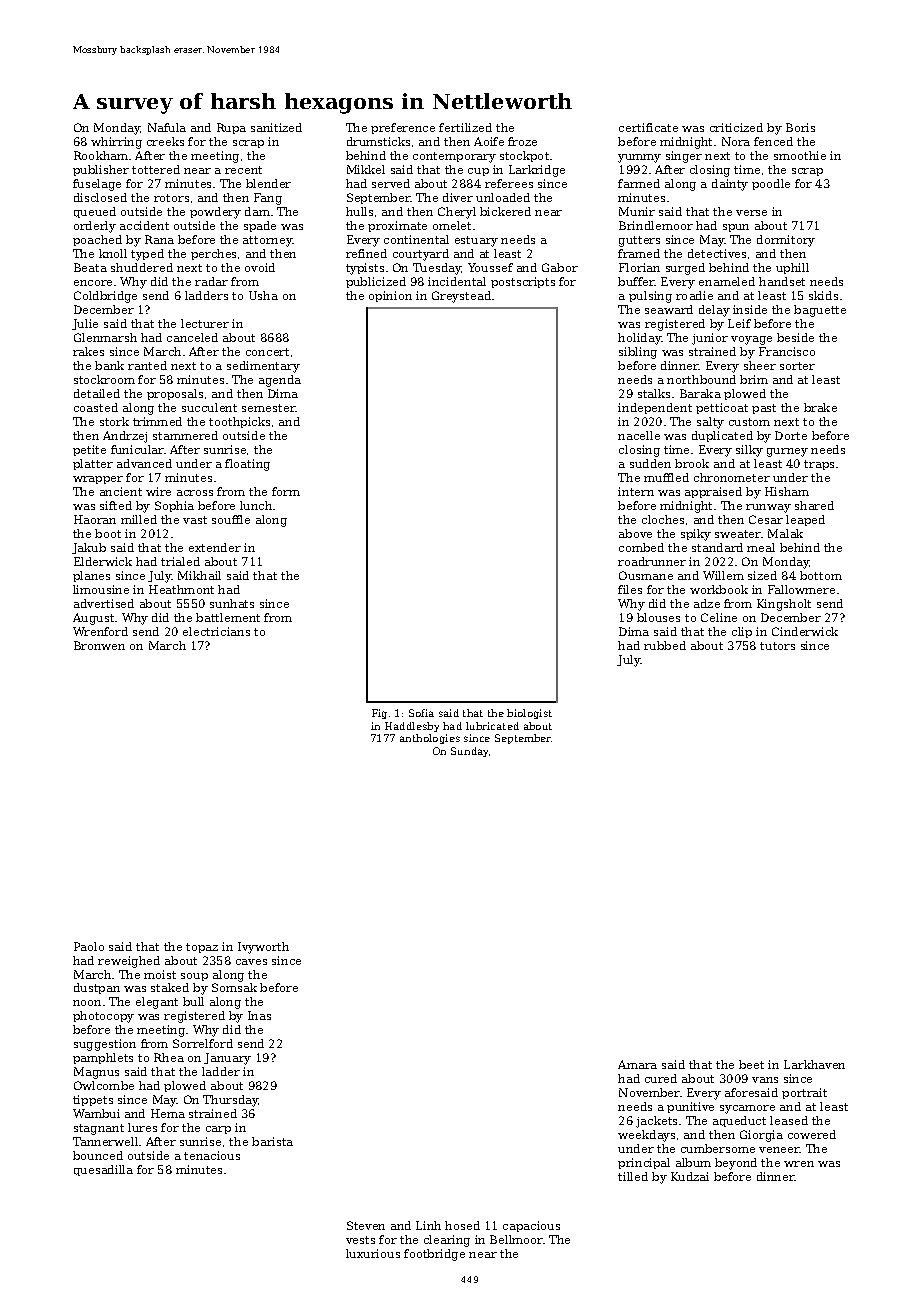 This screenshot has height=1308, width=924. What do you see at coordinates (516, 1239) in the screenshot?
I see `Bellmoor` at bounding box center [516, 1239].
